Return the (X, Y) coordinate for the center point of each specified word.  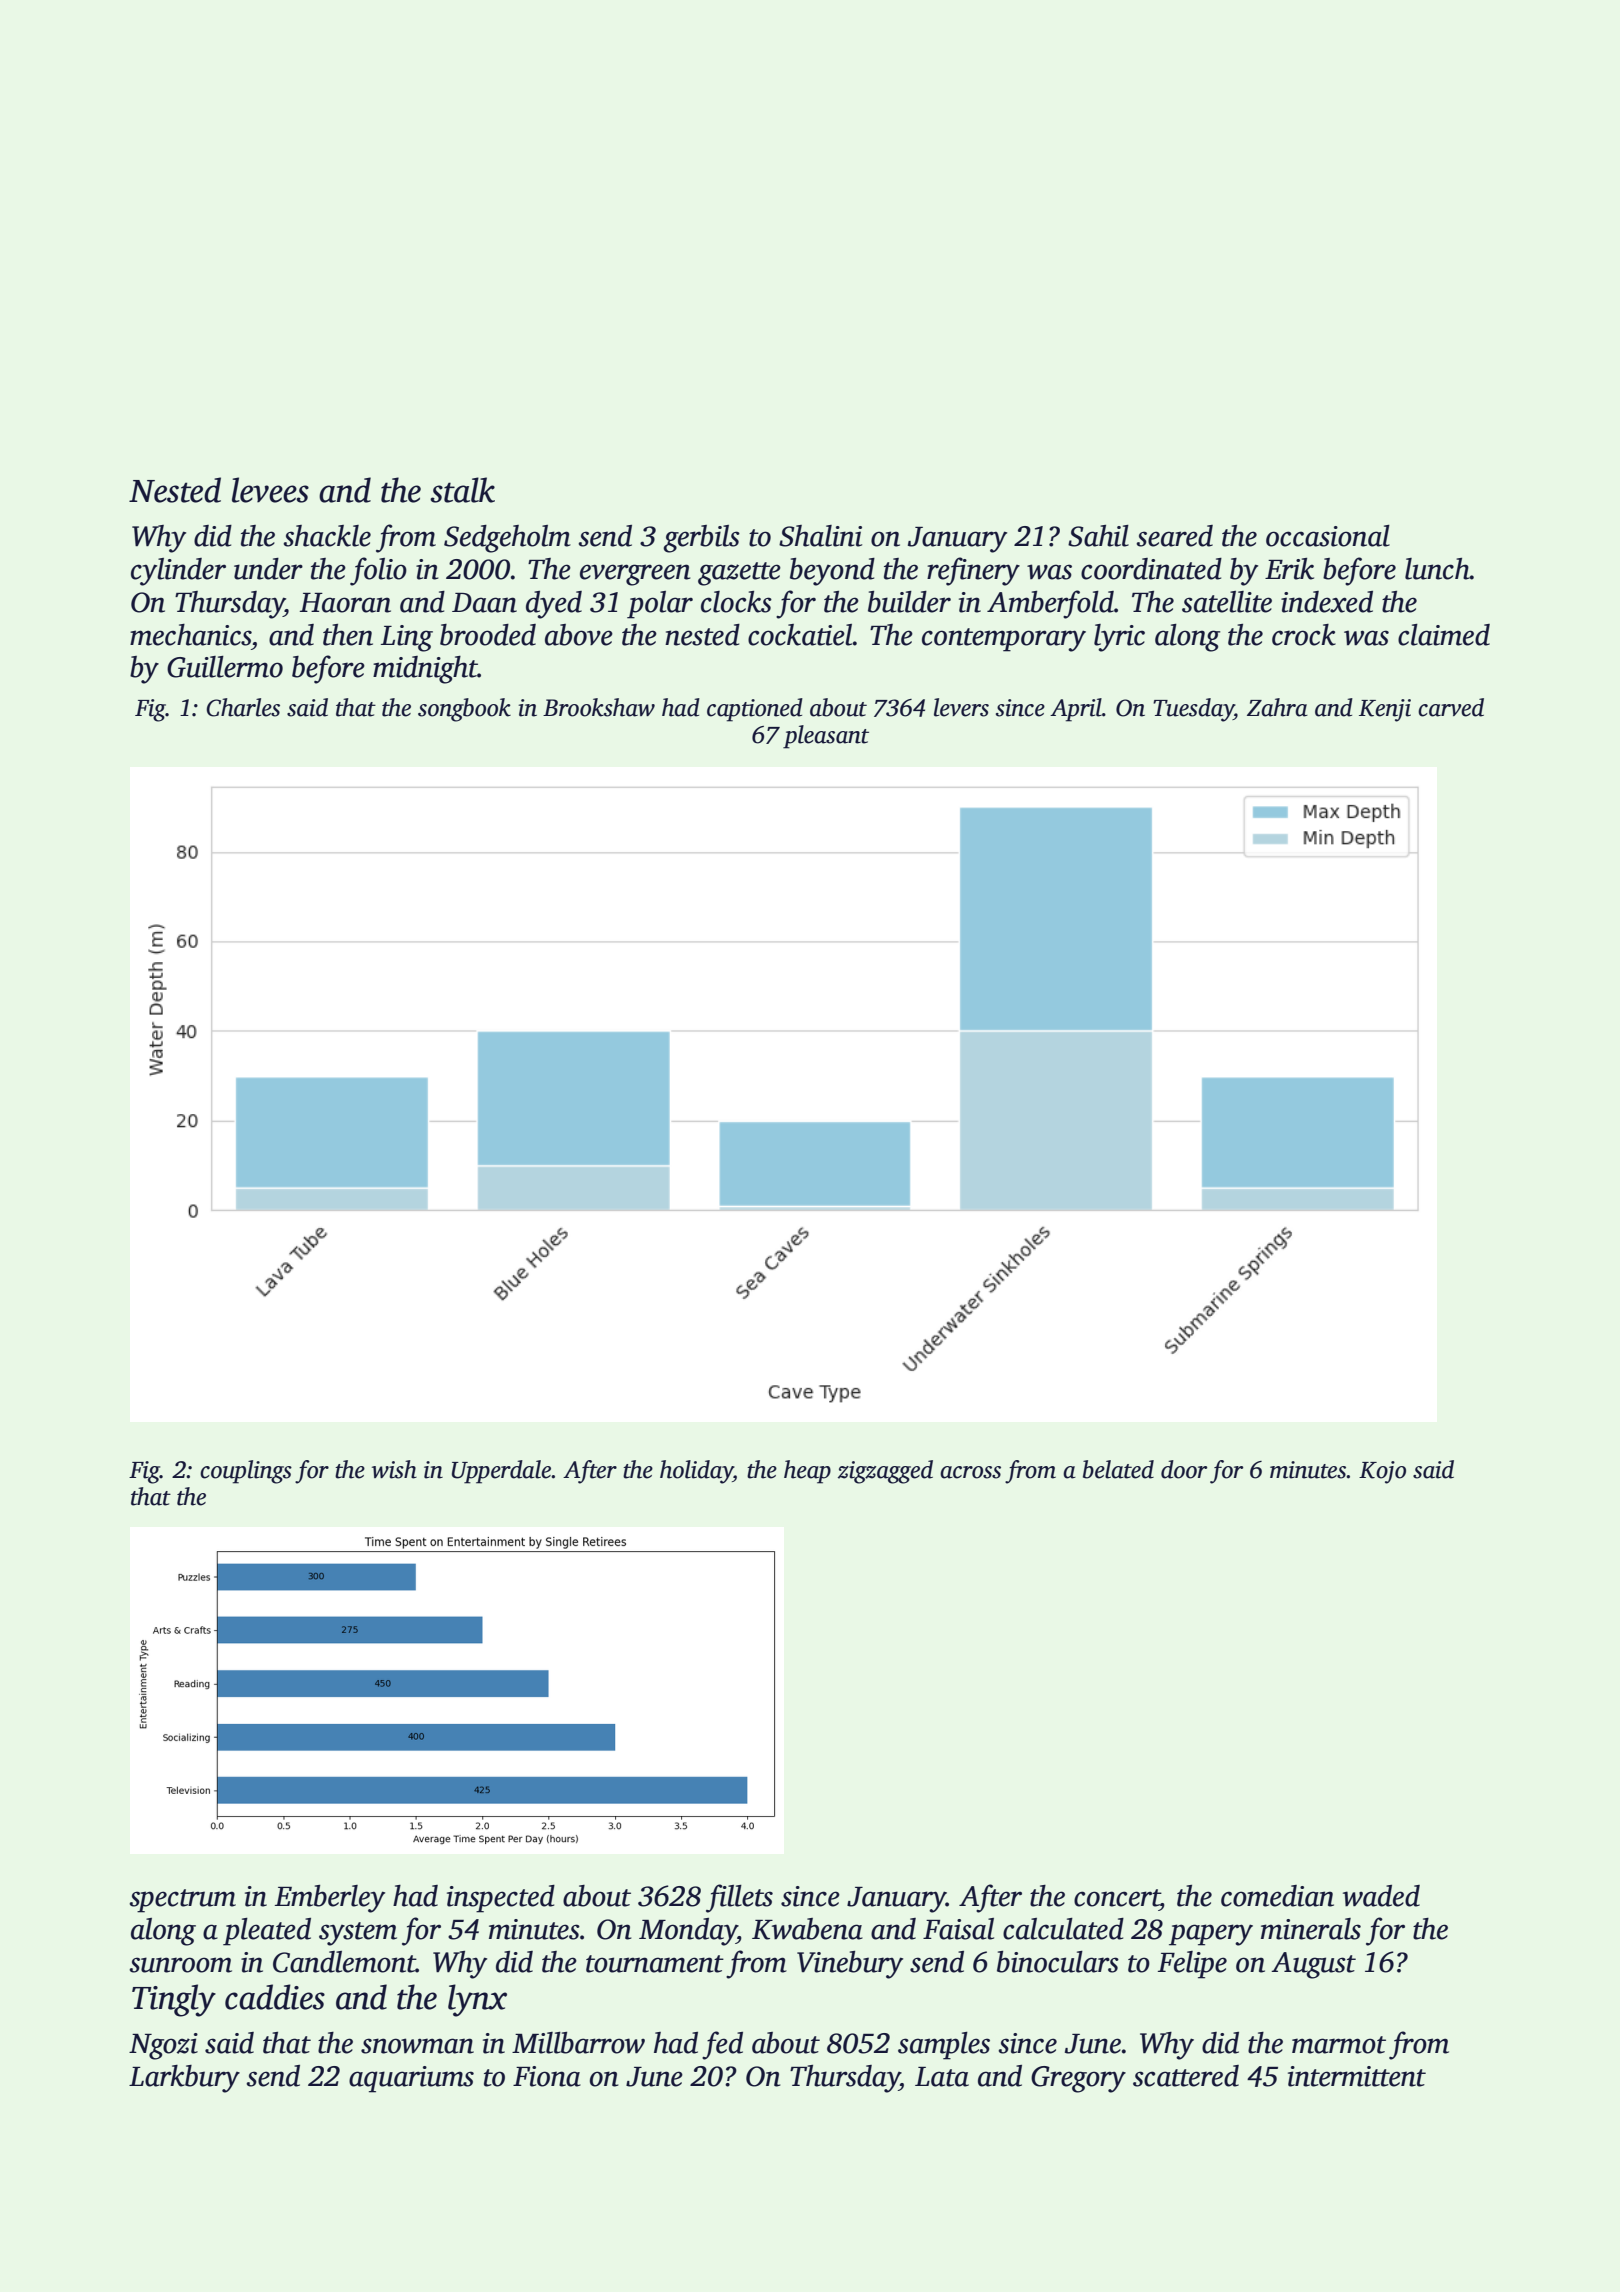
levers (961, 707)
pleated (267, 1932)
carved (1451, 707)
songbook (464, 710)
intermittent (1357, 2076)
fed (722, 2045)
